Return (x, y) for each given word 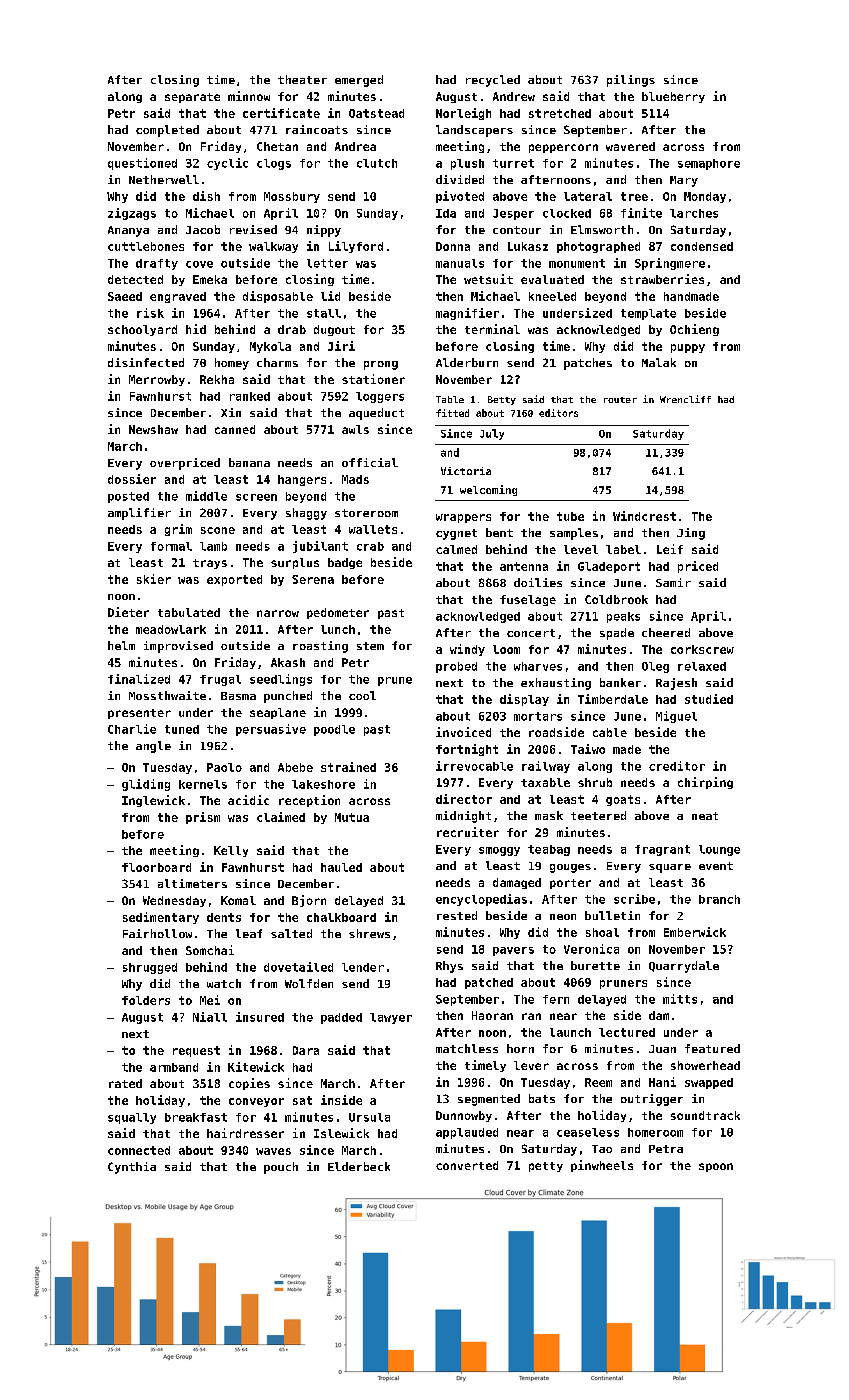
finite (641, 213)
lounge (719, 850)
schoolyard (142, 330)
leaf (249, 933)
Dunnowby (464, 1116)
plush (467, 164)
